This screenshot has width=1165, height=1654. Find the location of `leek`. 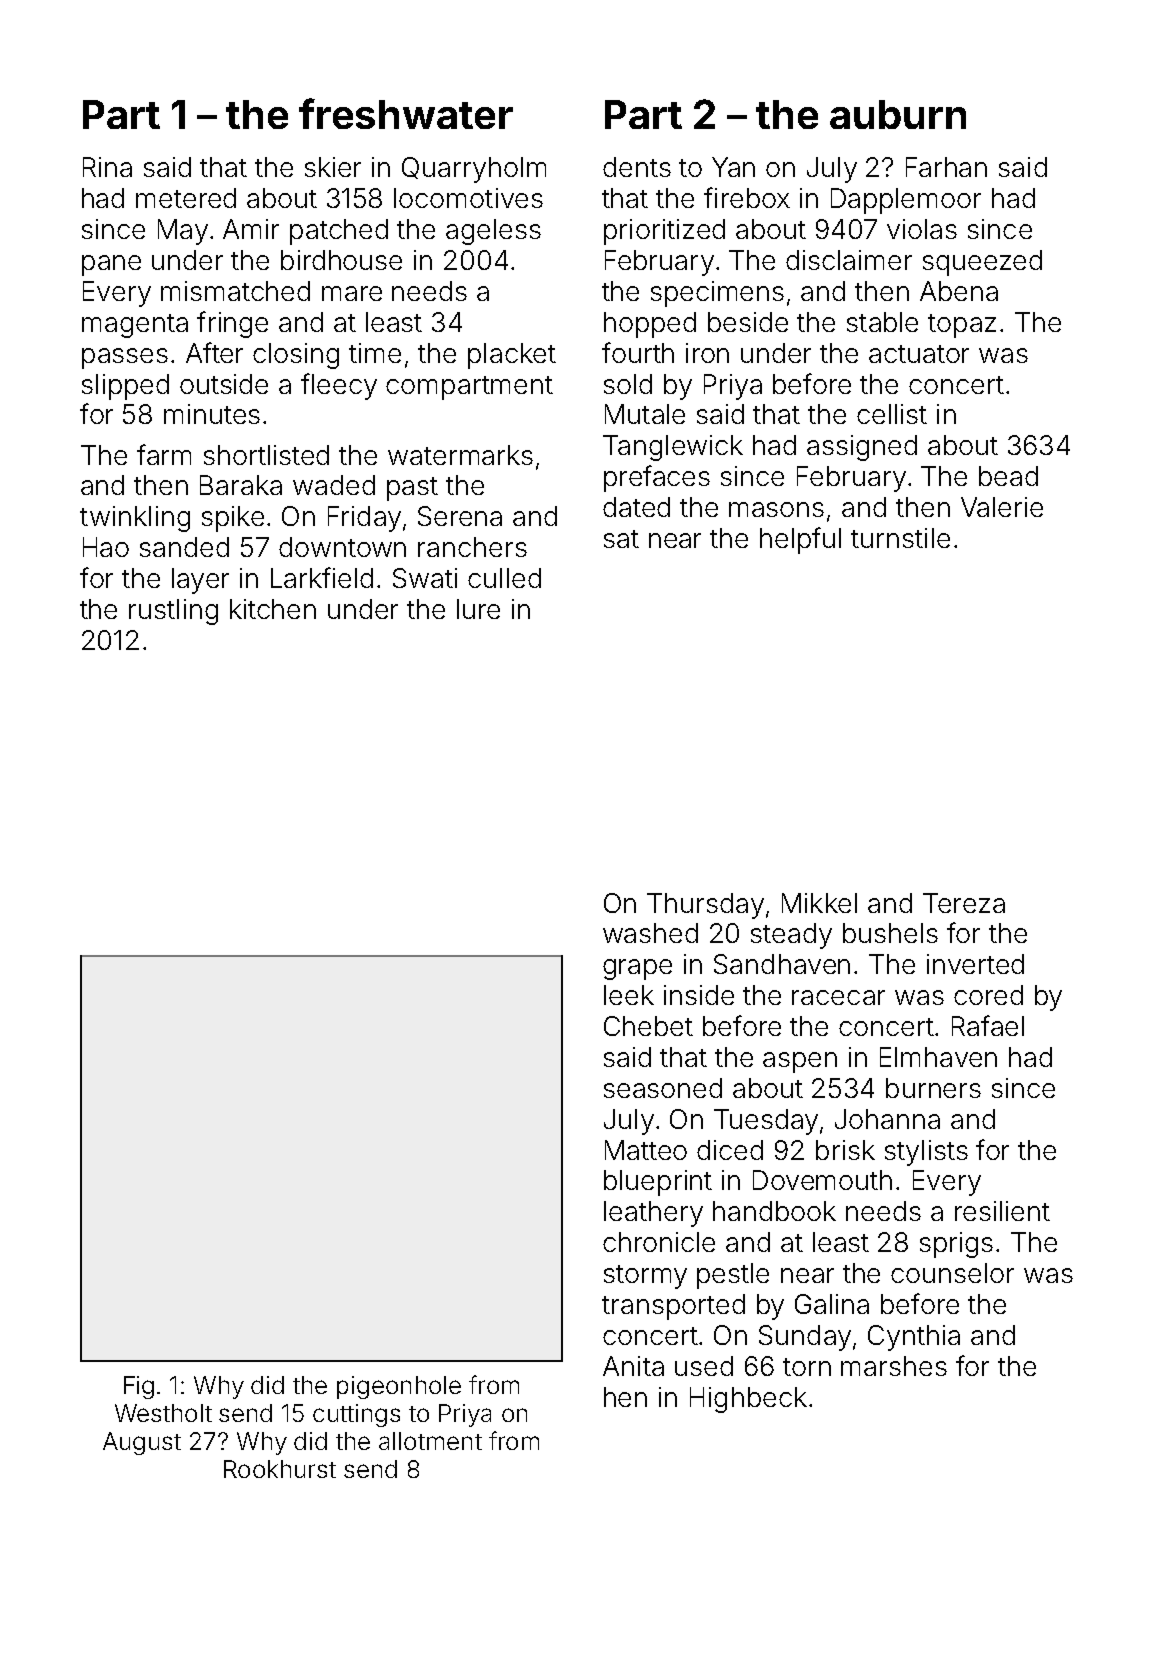

leek is located at coordinates (629, 995).
